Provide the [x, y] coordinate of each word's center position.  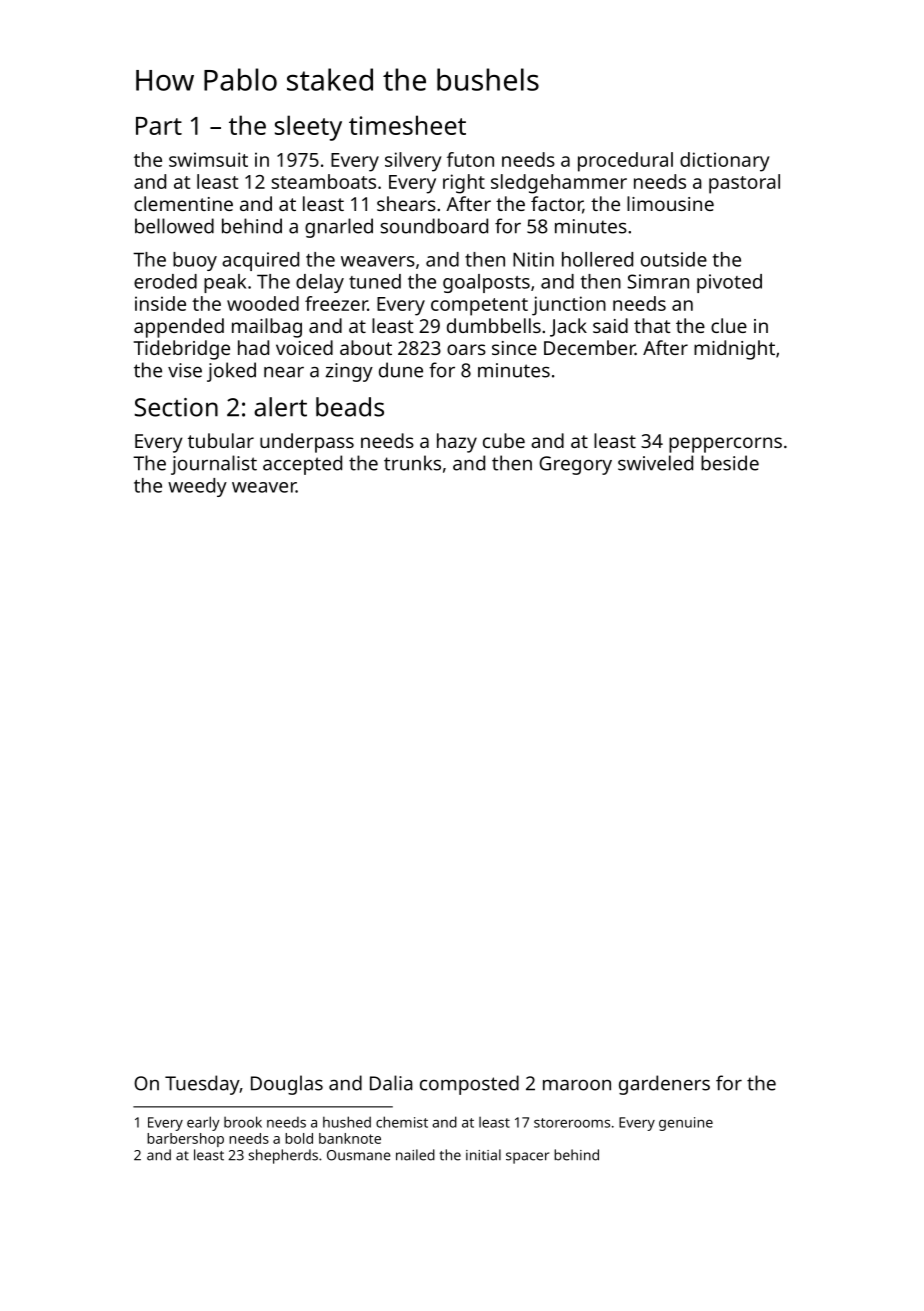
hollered [597, 259]
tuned [375, 281]
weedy [197, 487]
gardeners [664, 1085]
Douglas [287, 1085]
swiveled [655, 463]
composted [469, 1085]
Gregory [575, 465]
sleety [308, 128]
